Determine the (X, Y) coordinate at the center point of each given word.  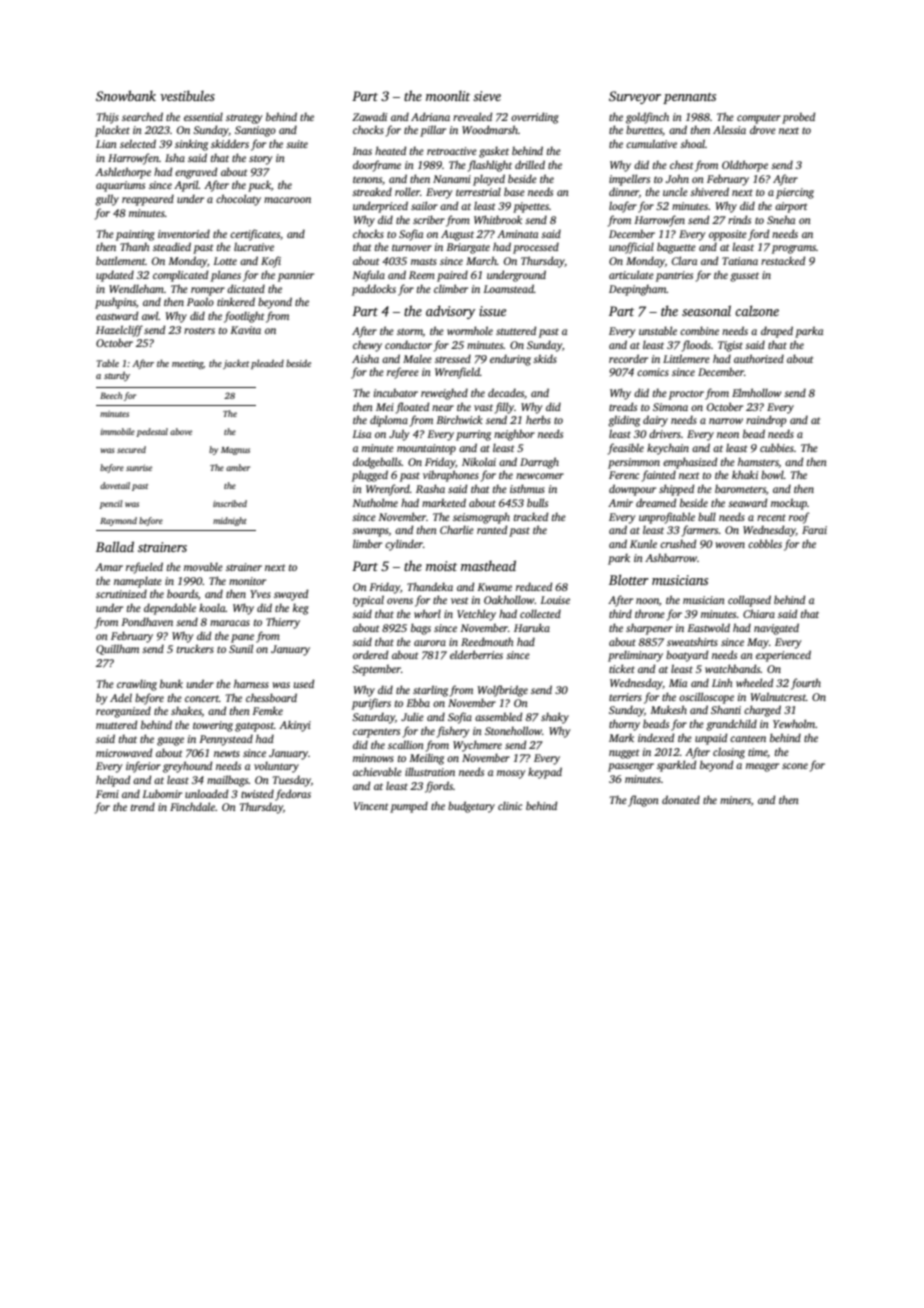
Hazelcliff (119, 331)
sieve (487, 96)
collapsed (749, 601)
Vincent (371, 806)
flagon (643, 801)
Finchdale (193, 806)
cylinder (404, 545)
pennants (689, 98)
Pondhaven (147, 621)
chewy (367, 346)
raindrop (766, 421)
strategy (244, 119)
